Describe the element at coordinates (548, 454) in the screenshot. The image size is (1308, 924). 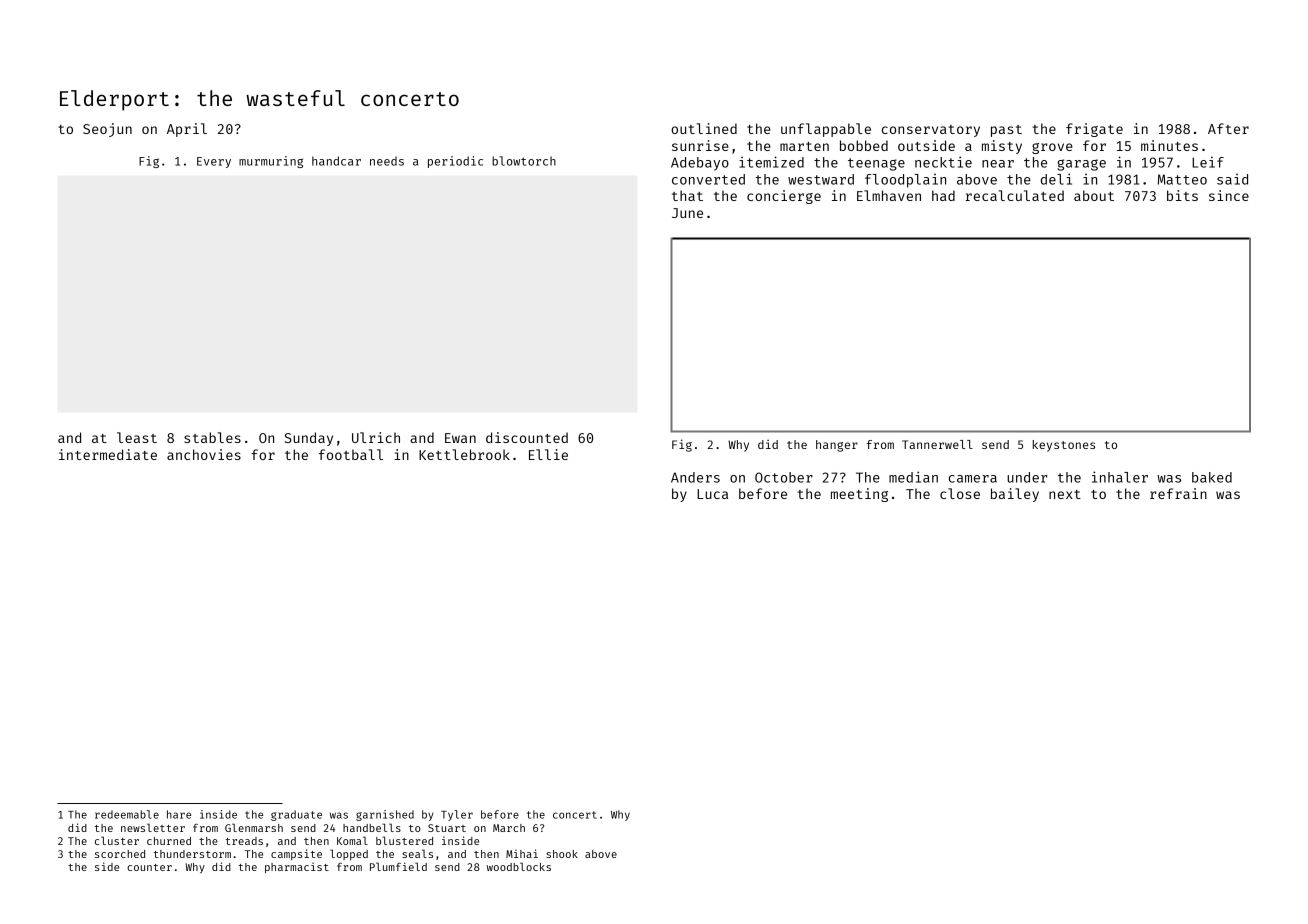
I see `Ellie` at that location.
